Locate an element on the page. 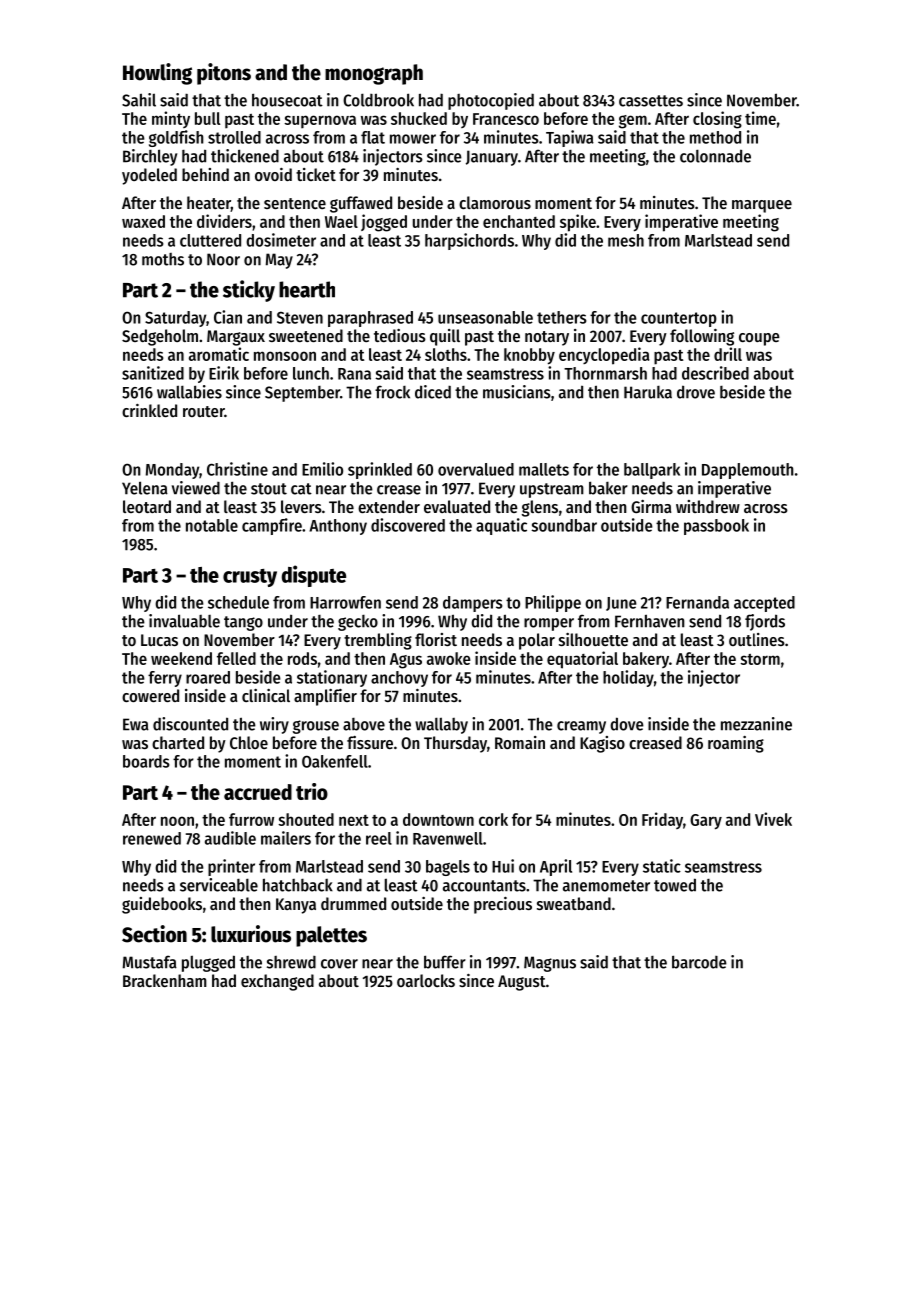  downtown is located at coordinates (438, 819).
